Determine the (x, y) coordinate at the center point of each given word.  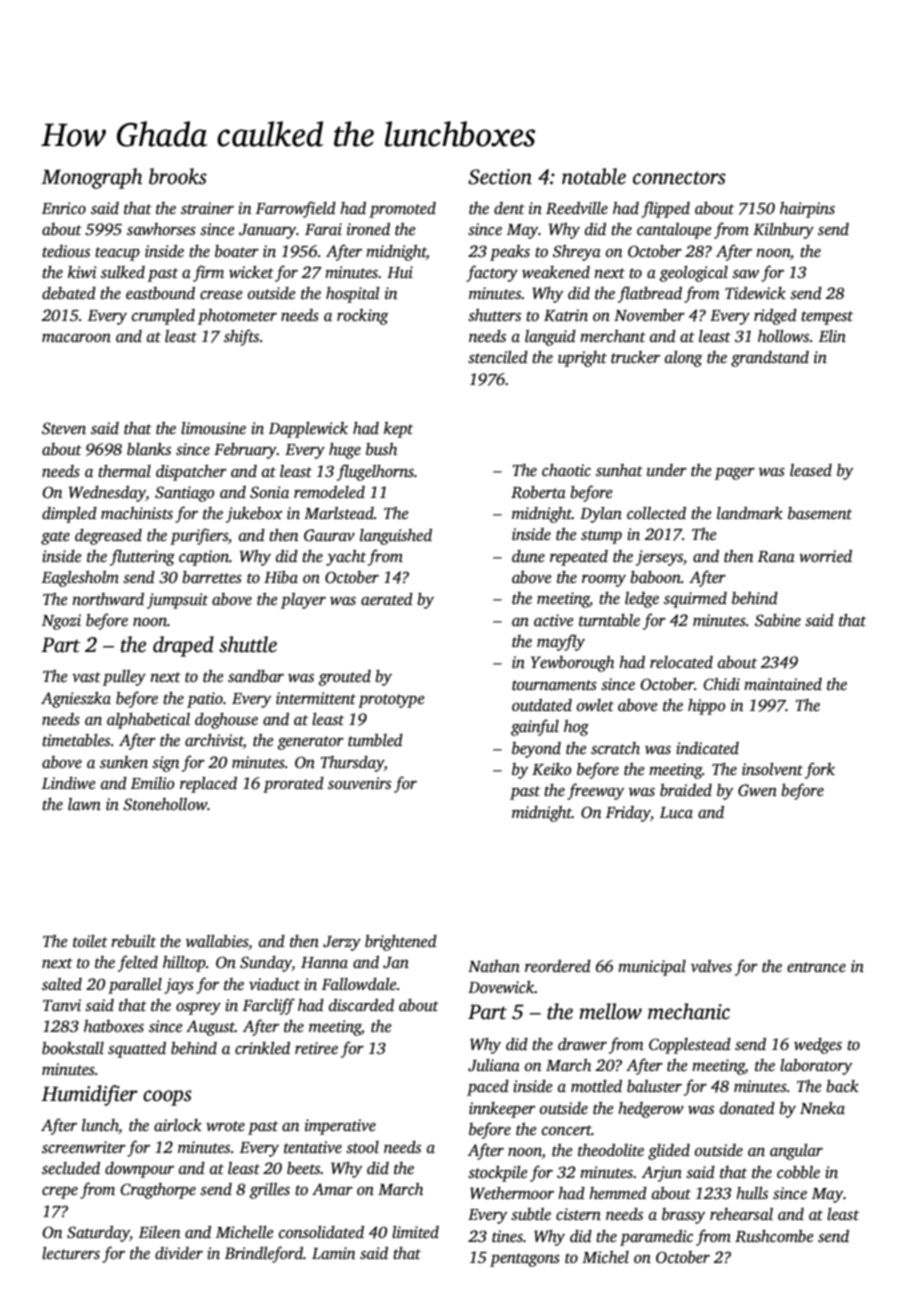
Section (500, 177)
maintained (783, 684)
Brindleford (264, 1254)
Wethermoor (512, 1193)
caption (204, 558)
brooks (178, 176)
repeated (579, 558)
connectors (679, 178)
